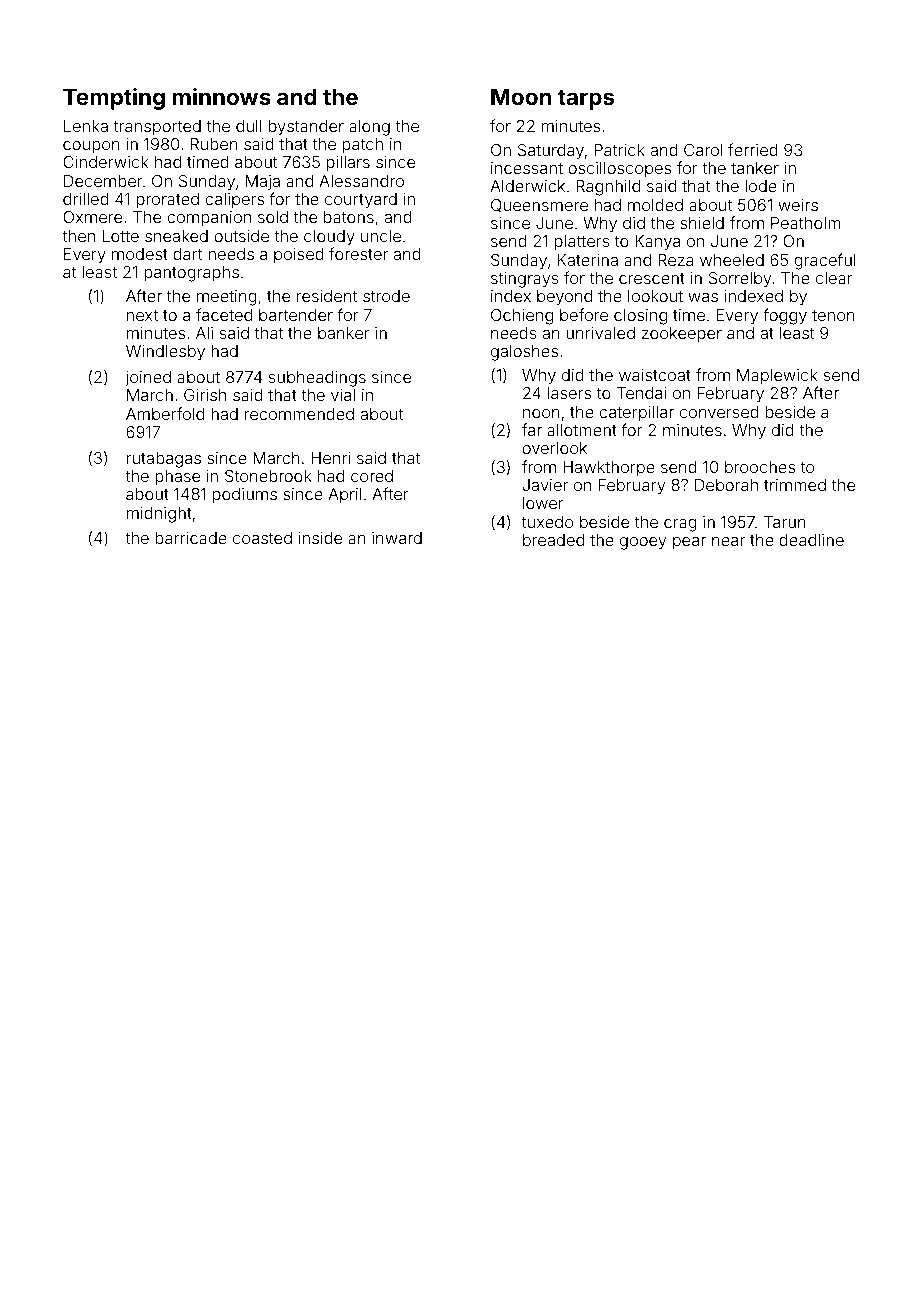 Image resolution: width=924 pixels, height=1311 pixels. What do you see at coordinates (191, 538) in the screenshot?
I see `barricade` at bounding box center [191, 538].
